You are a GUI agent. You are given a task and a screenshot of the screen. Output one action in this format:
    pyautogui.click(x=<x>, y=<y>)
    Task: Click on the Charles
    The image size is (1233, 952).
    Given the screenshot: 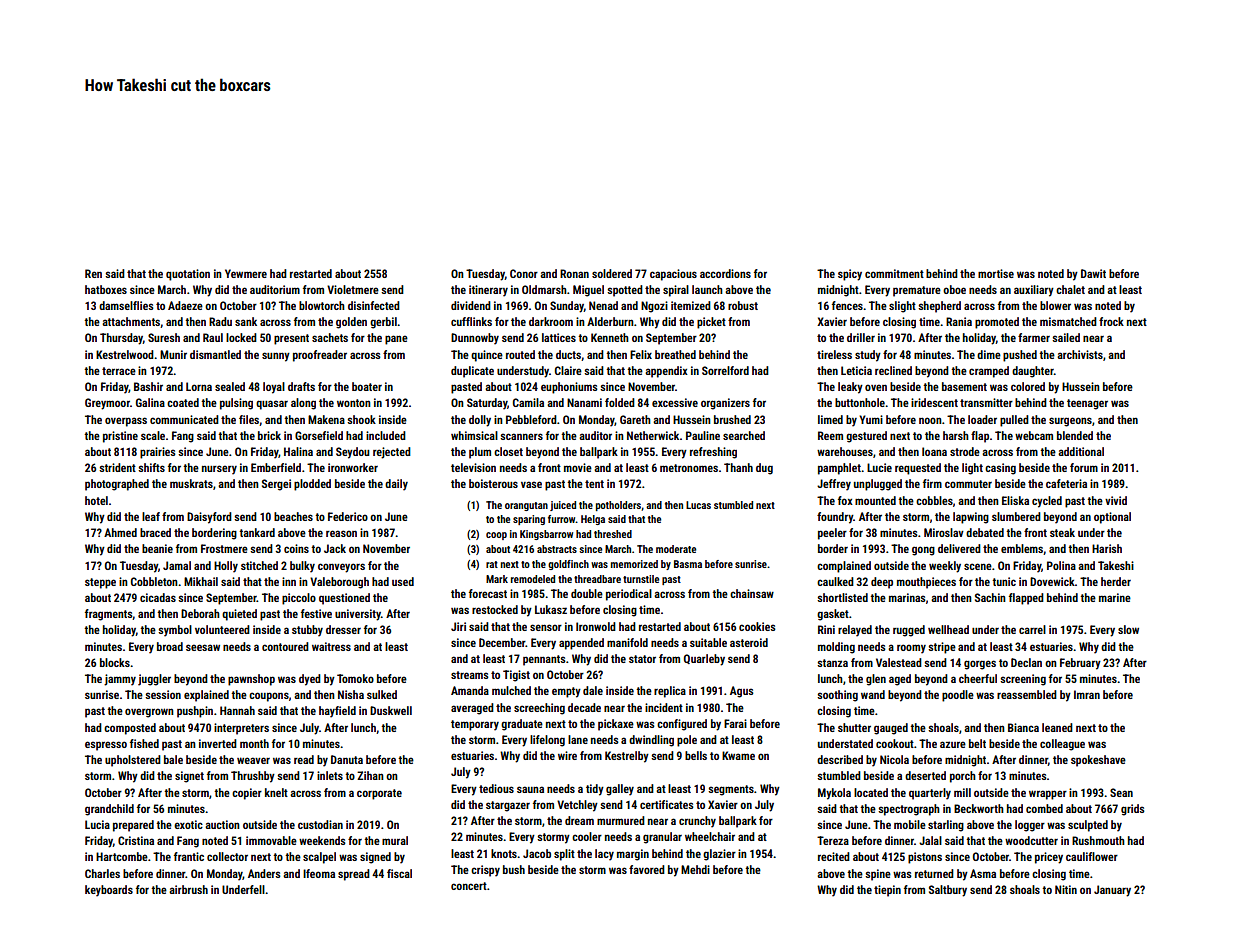 What is the action you would take?
    pyautogui.click(x=102, y=873)
